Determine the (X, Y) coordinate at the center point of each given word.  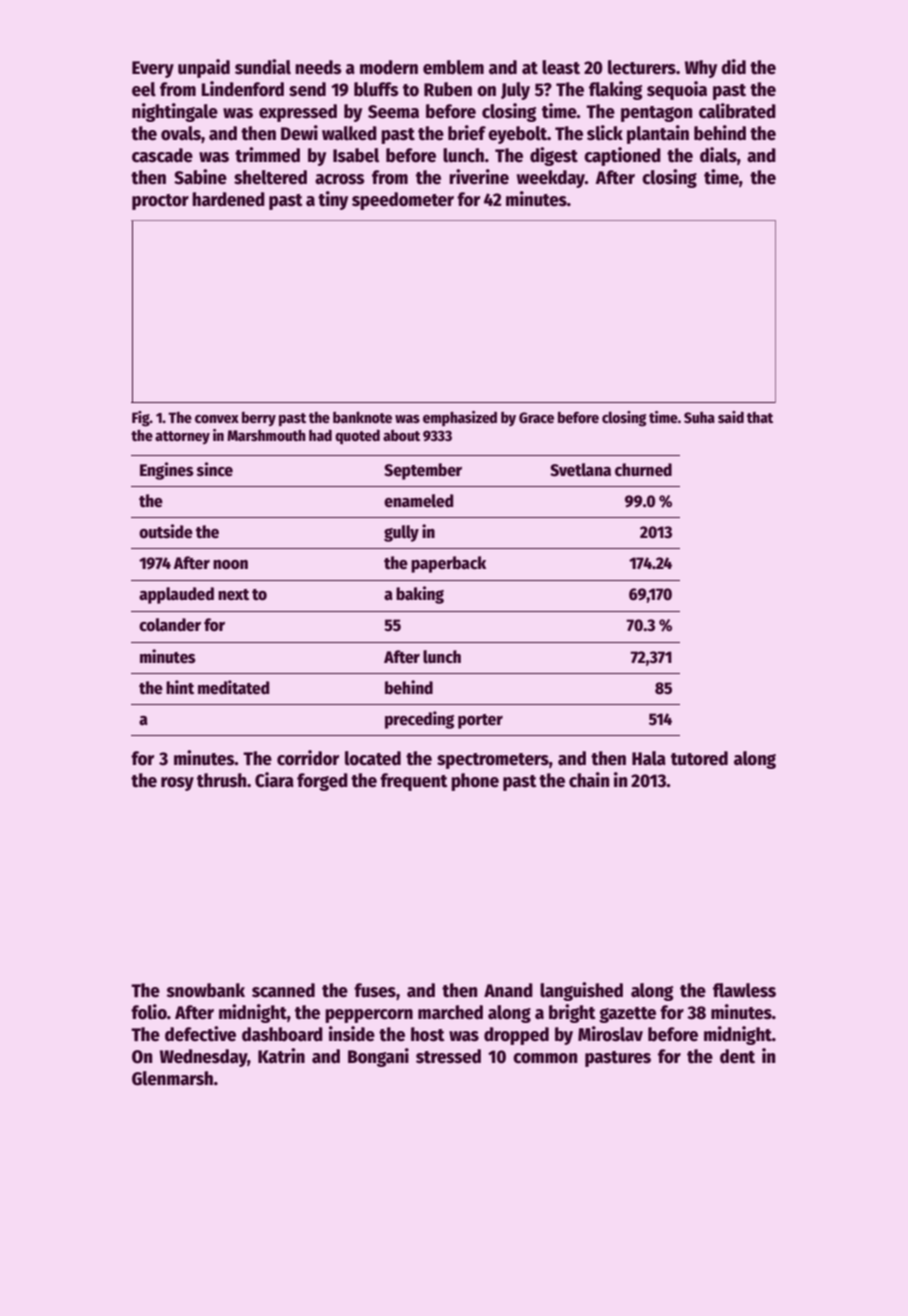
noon (230, 565)
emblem (453, 67)
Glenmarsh (172, 1078)
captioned (622, 156)
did (733, 66)
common (545, 1058)
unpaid (204, 68)
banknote (362, 417)
